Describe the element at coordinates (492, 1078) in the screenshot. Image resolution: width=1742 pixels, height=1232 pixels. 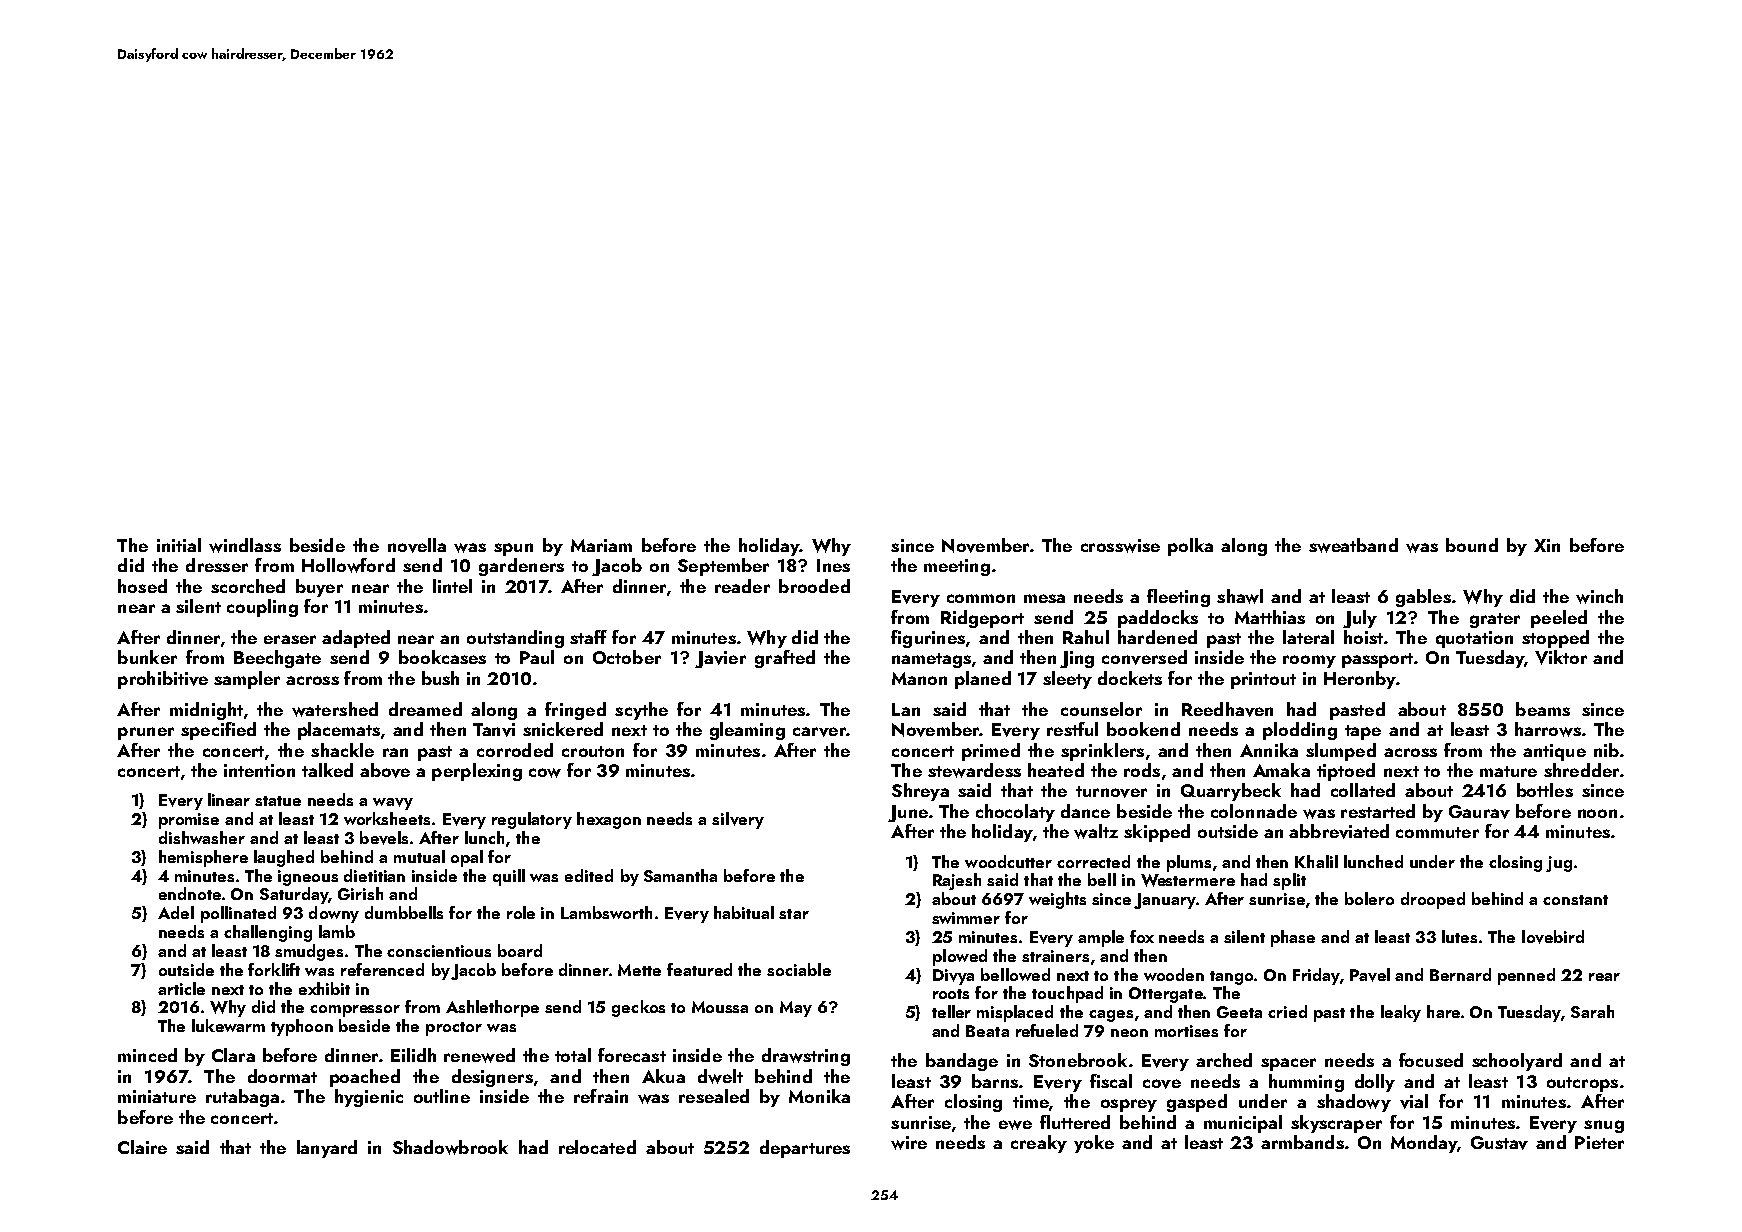
I see `designers` at that location.
